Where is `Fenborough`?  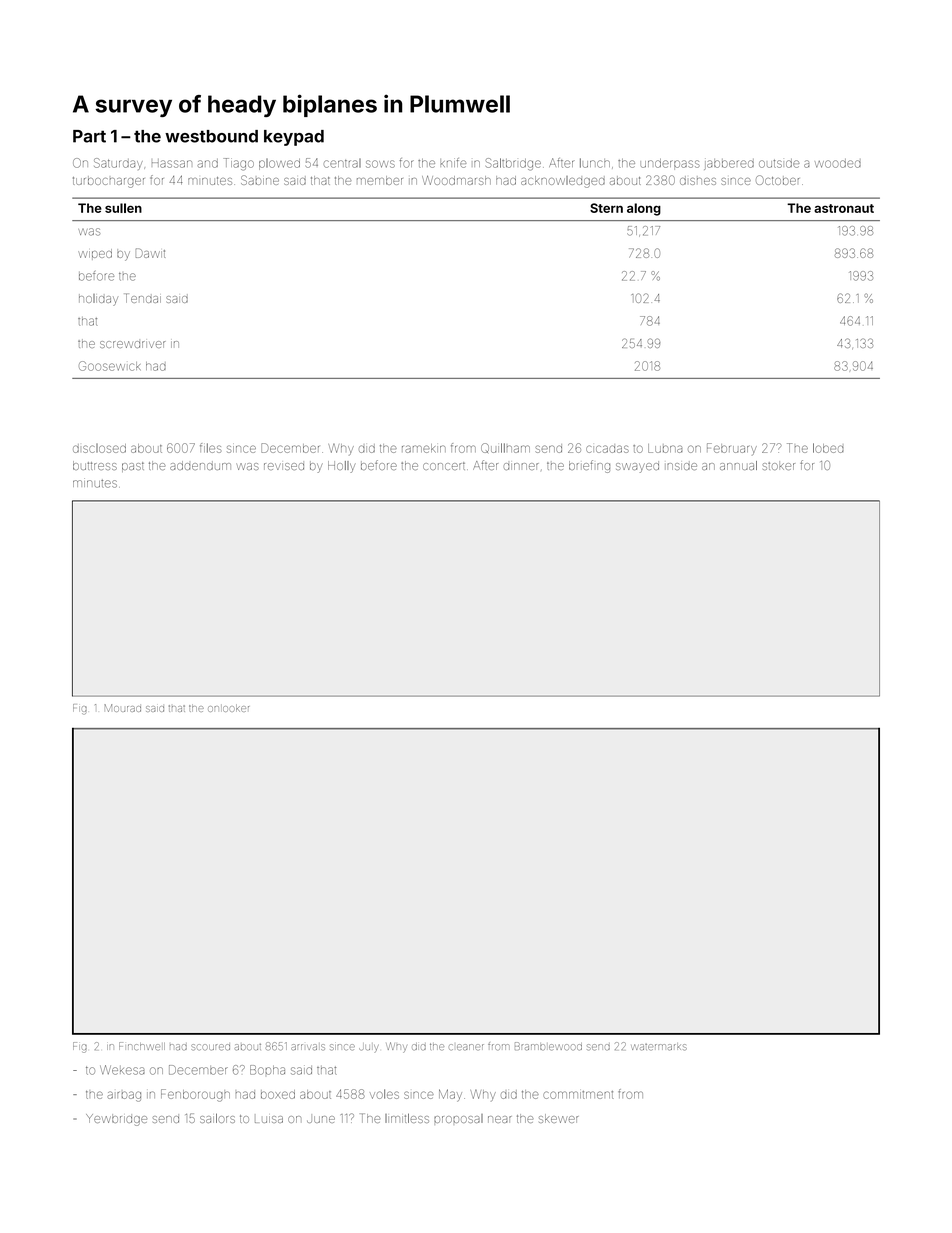
Fenborough is located at coordinates (195, 1095).
